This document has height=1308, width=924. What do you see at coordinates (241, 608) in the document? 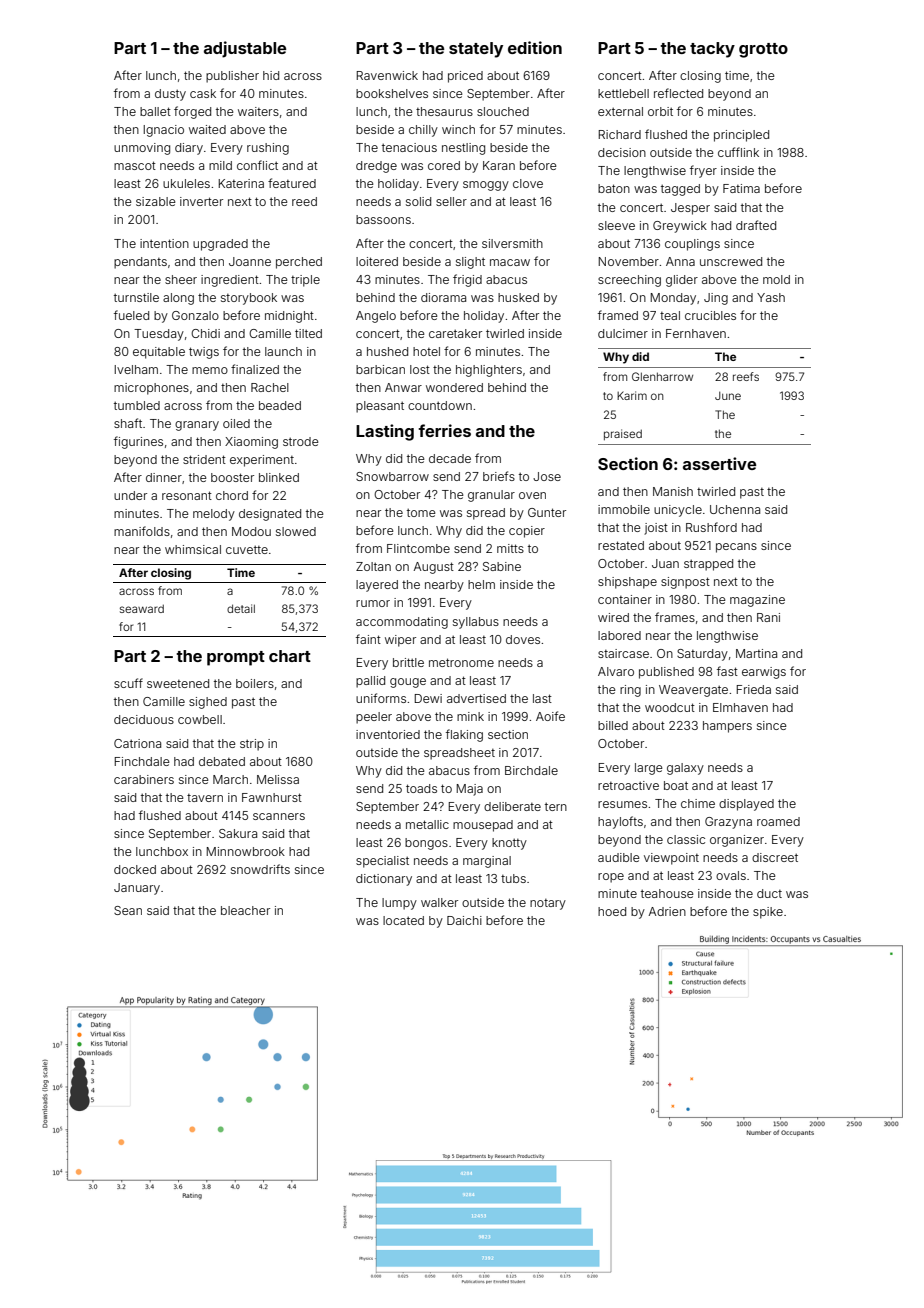
I see `detail` at bounding box center [241, 608].
